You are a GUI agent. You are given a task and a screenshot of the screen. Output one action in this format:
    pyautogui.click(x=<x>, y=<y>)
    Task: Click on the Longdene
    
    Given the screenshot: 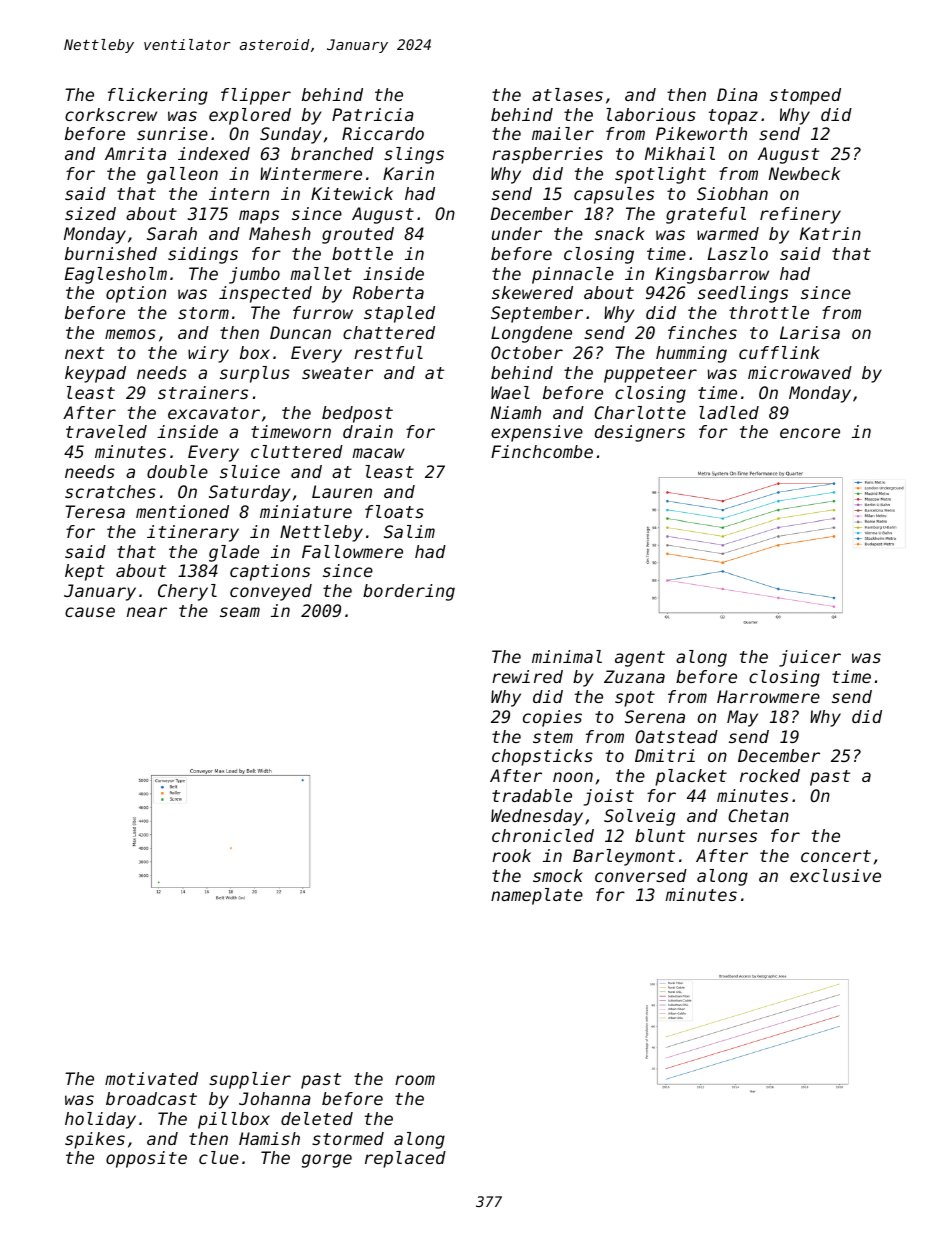 What is the action you would take?
    pyautogui.click(x=531, y=334)
